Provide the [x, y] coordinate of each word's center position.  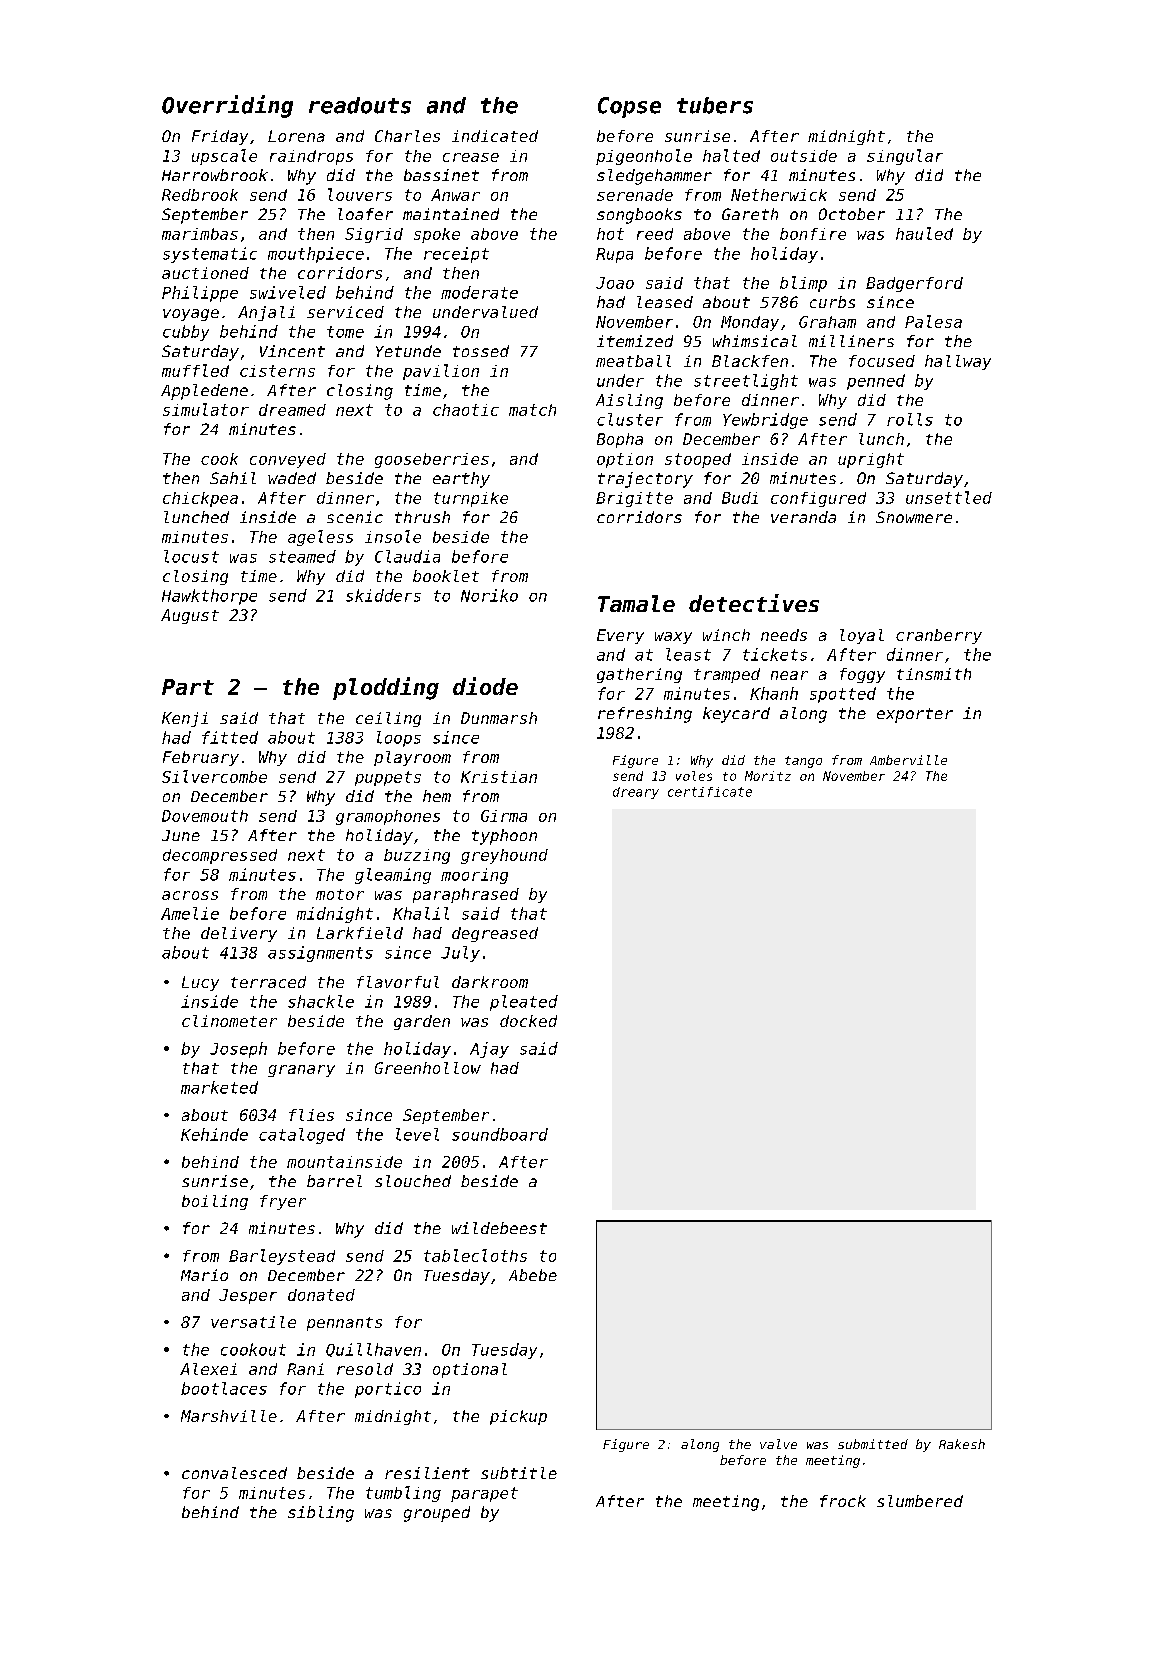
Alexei [208, 1369]
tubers [715, 105]
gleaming [393, 876]
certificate [710, 792]
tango [803, 762]
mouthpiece [316, 255]
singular [905, 157]
